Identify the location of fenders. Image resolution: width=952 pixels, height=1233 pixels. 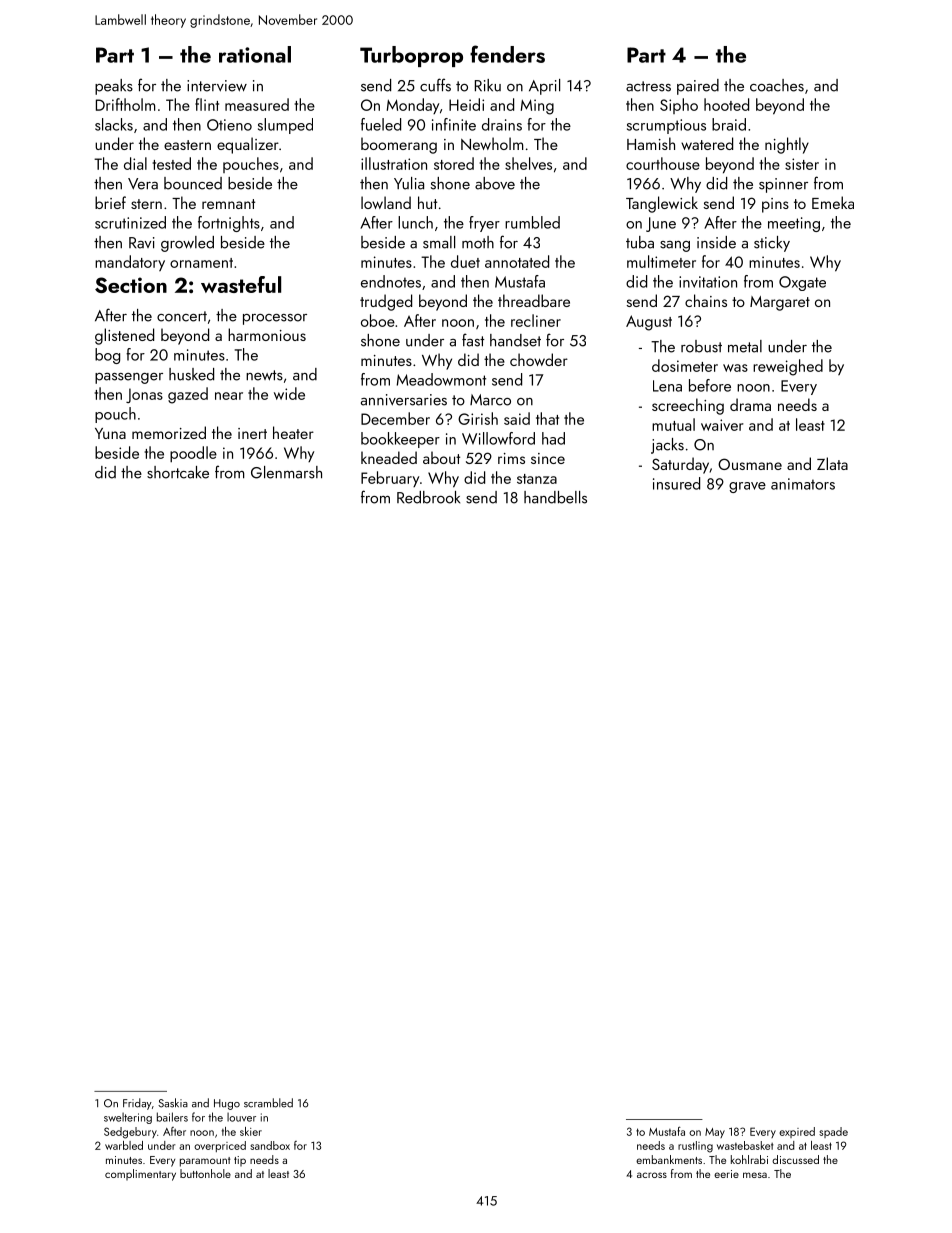
(507, 54).
